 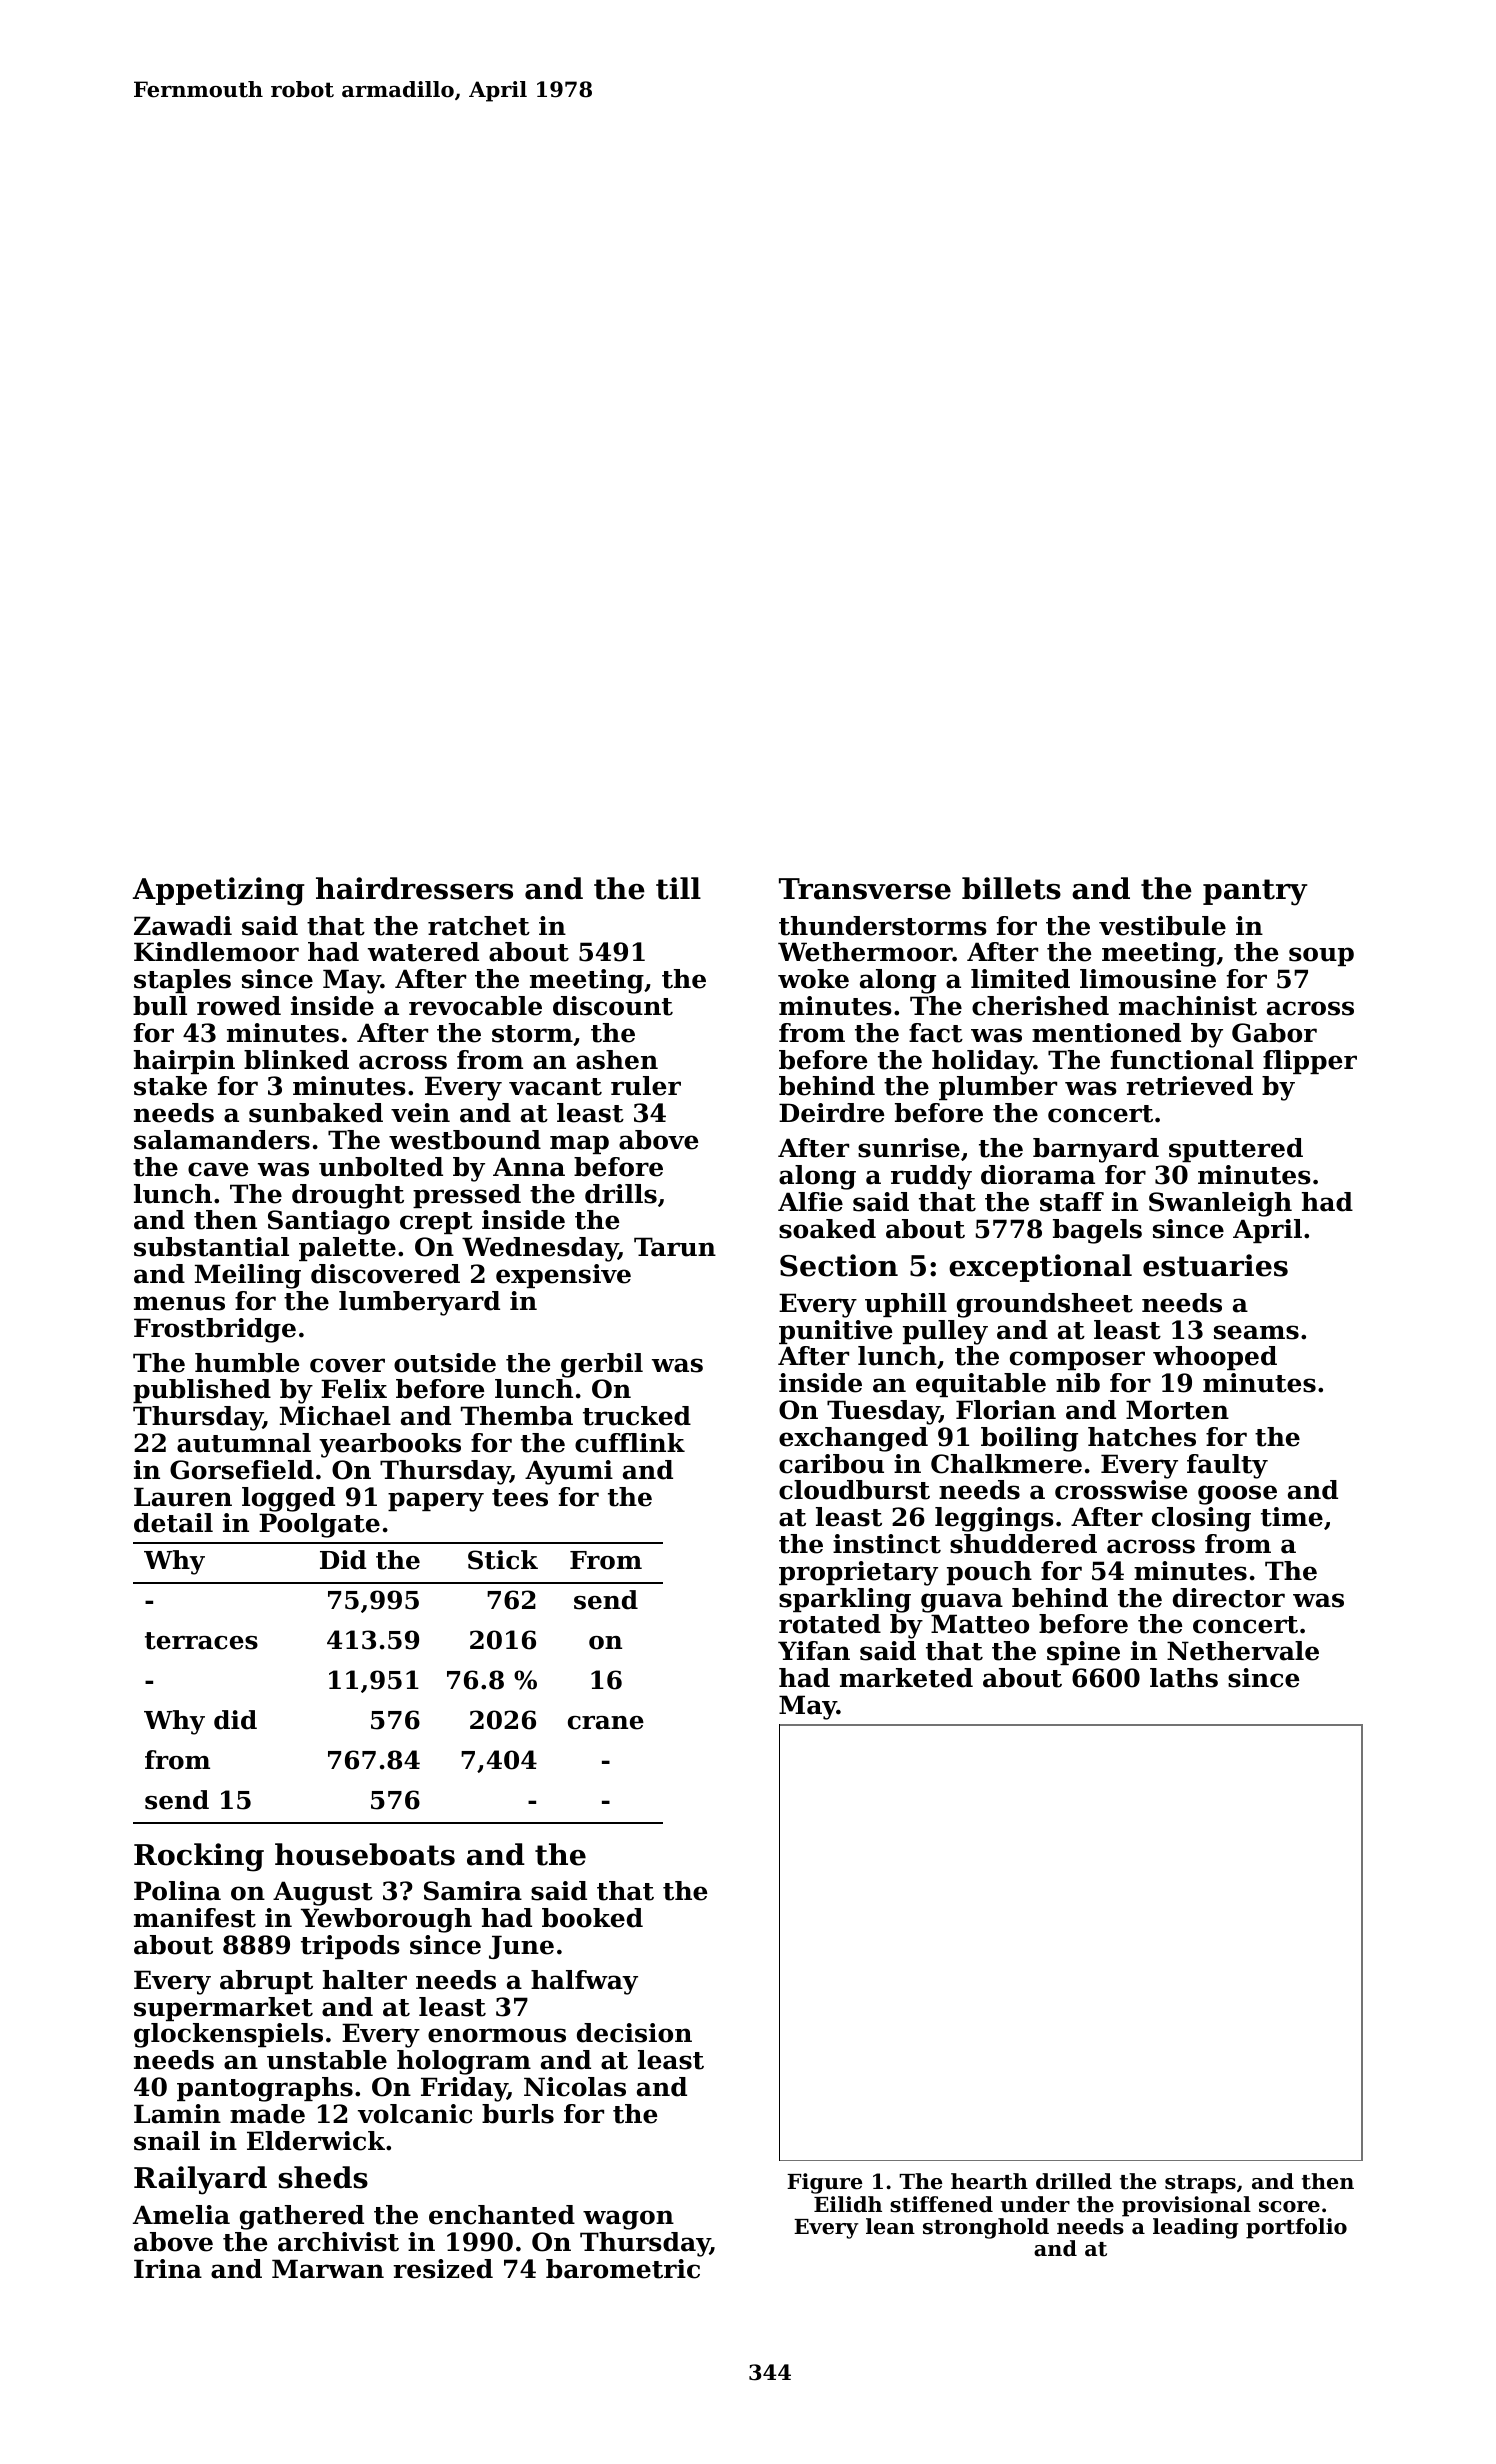 What do you see at coordinates (195, 1918) in the page?
I see `manifest` at bounding box center [195, 1918].
